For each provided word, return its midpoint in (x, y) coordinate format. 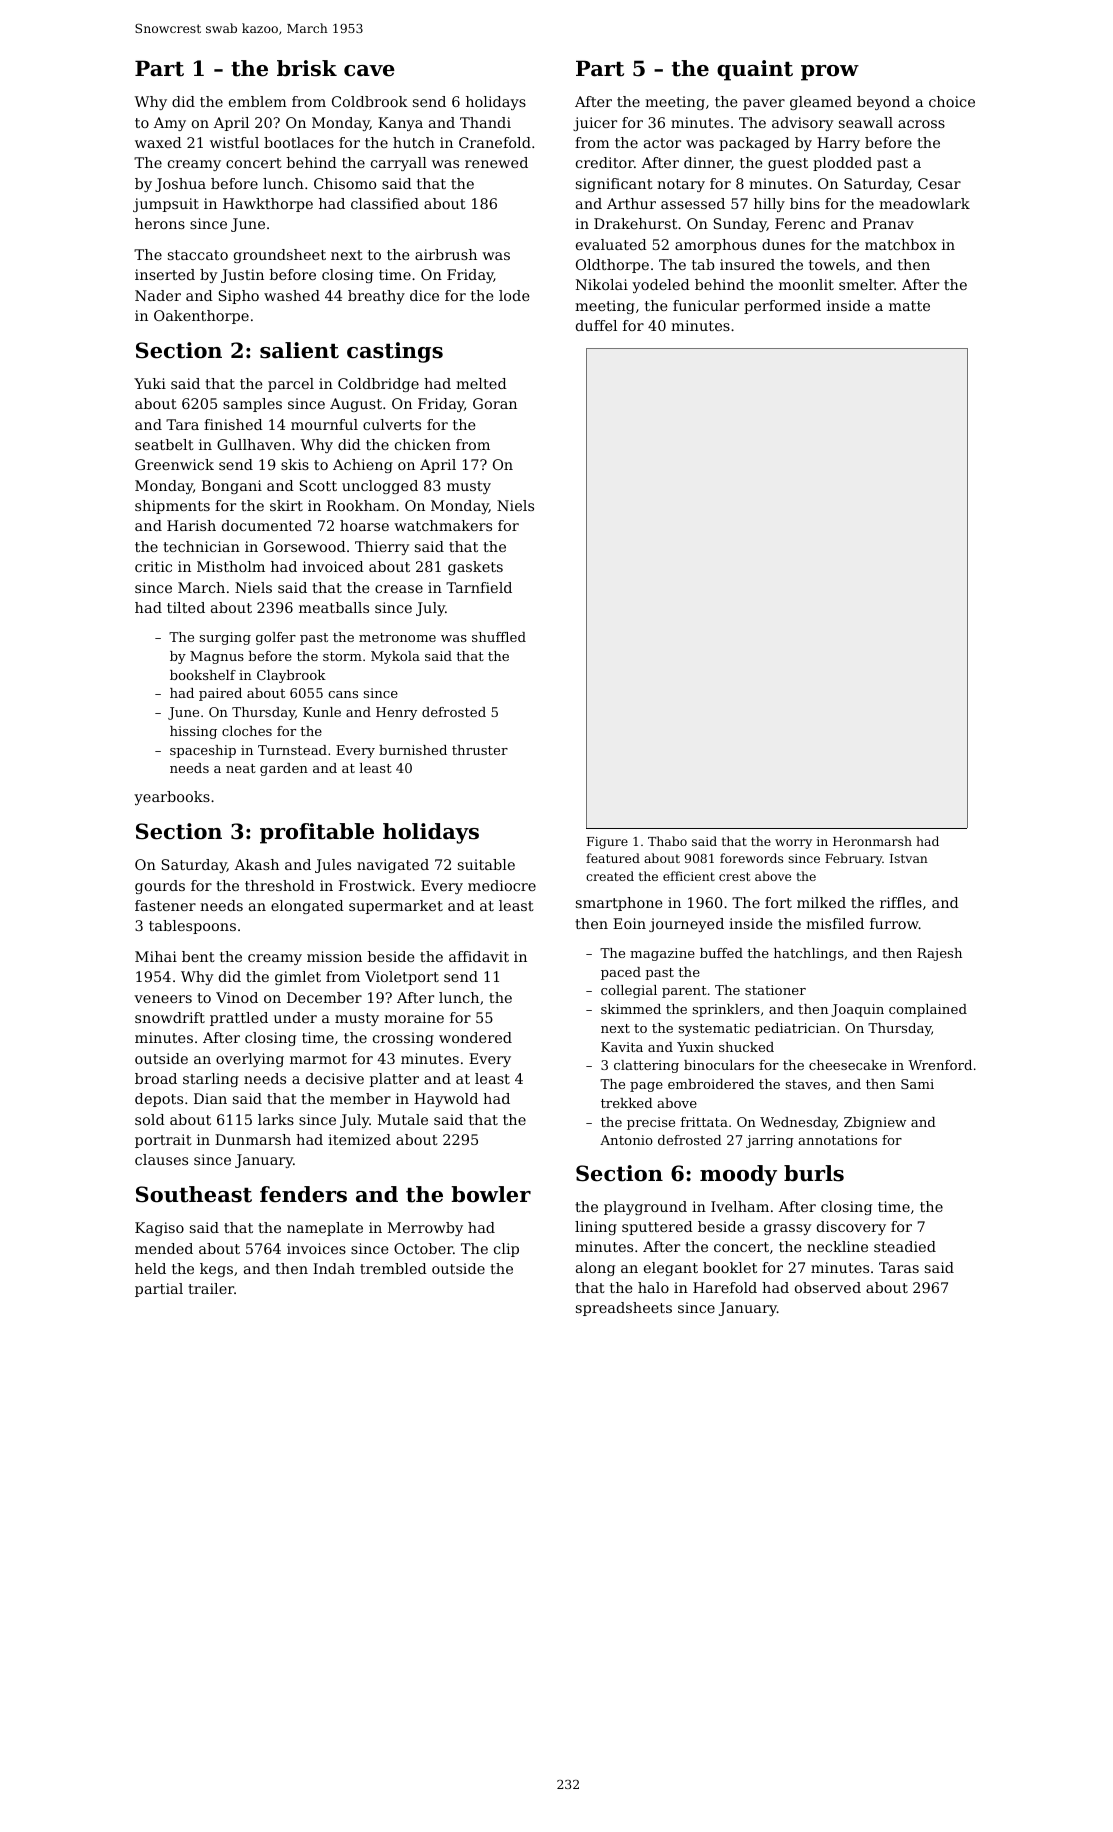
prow (830, 73)
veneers (163, 999)
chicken (423, 444)
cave (369, 71)
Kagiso (159, 1229)
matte (909, 306)
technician (201, 546)
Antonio (626, 1140)
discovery (851, 1228)
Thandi (485, 122)
